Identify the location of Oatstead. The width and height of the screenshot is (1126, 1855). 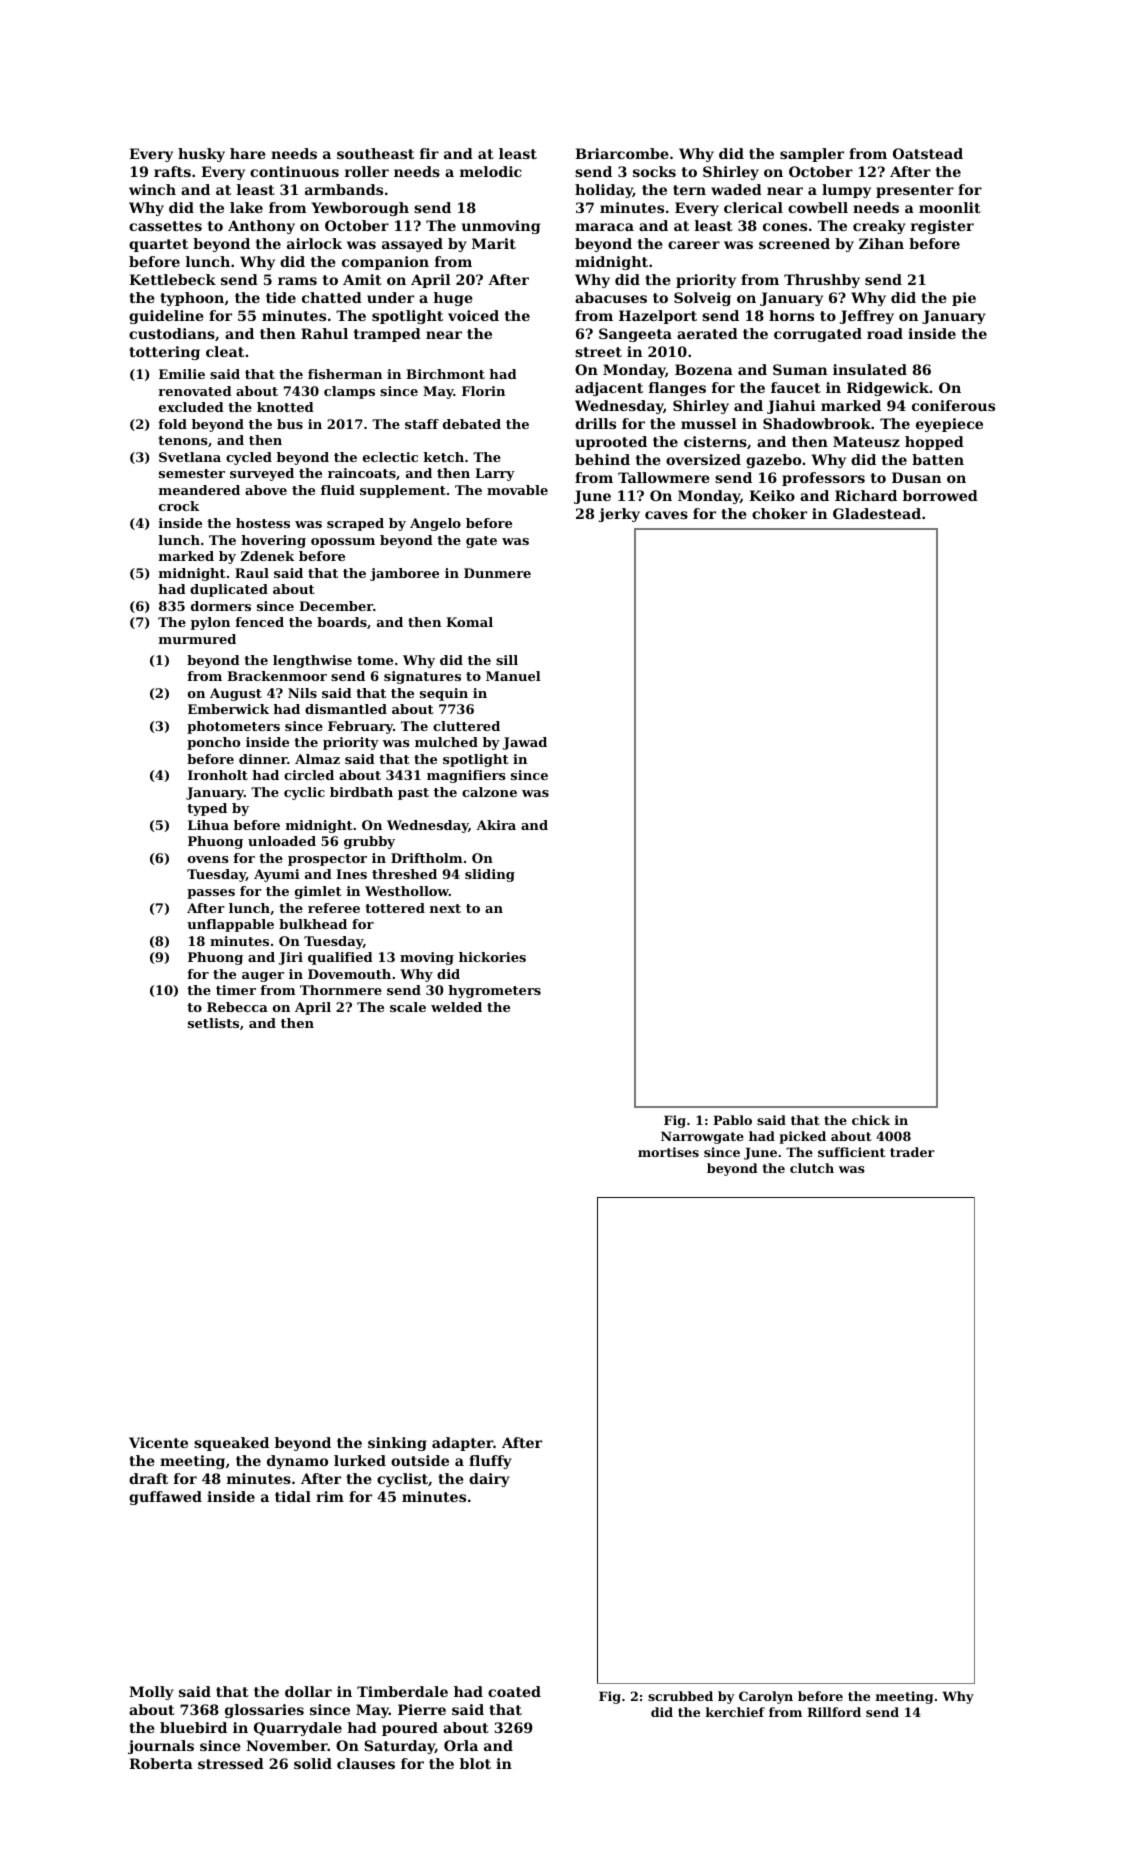
(928, 153).
